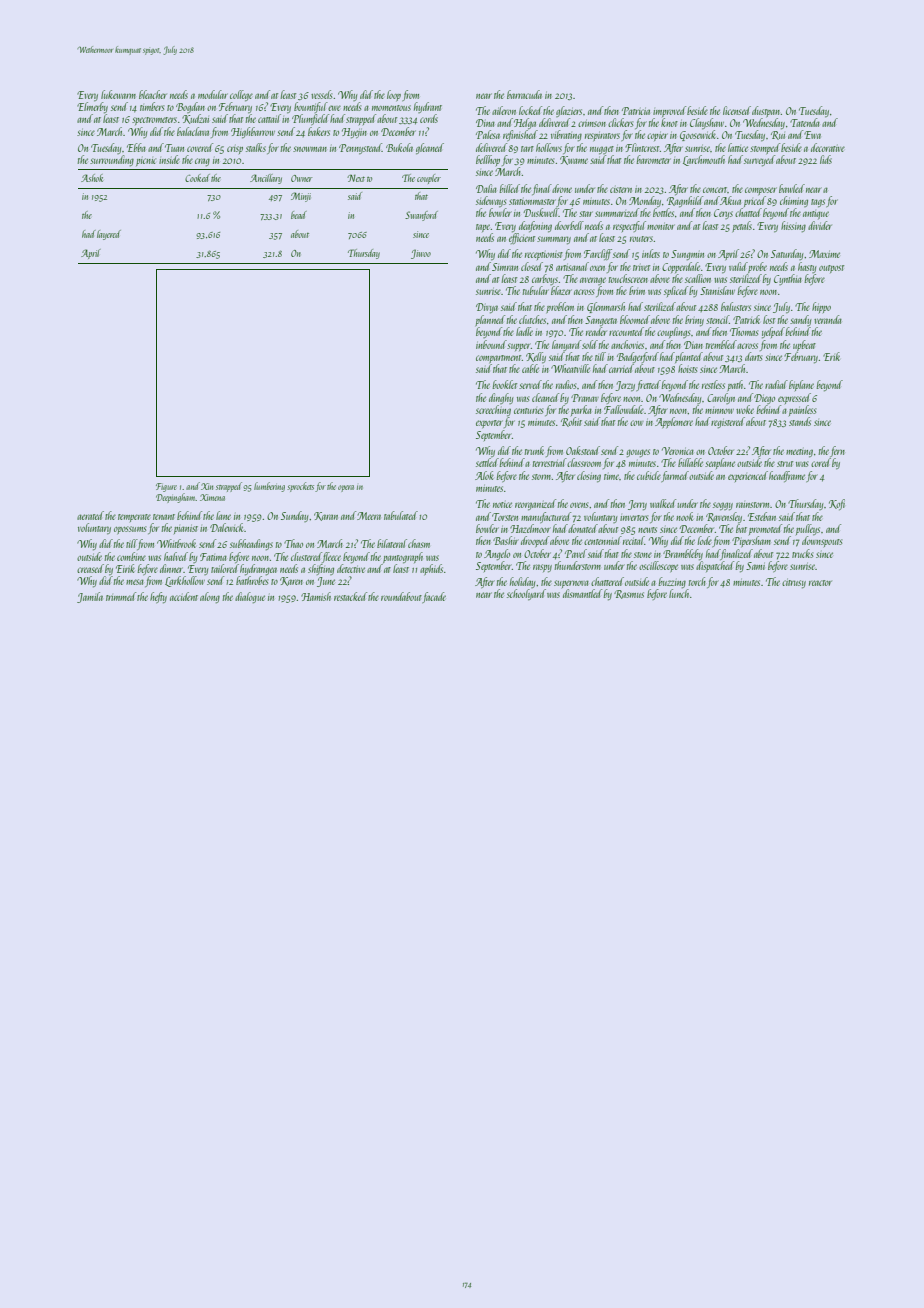 Image resolution: width=924 pixels, height=1308 pixels. I want to click on opossums, so click(130, 530).
